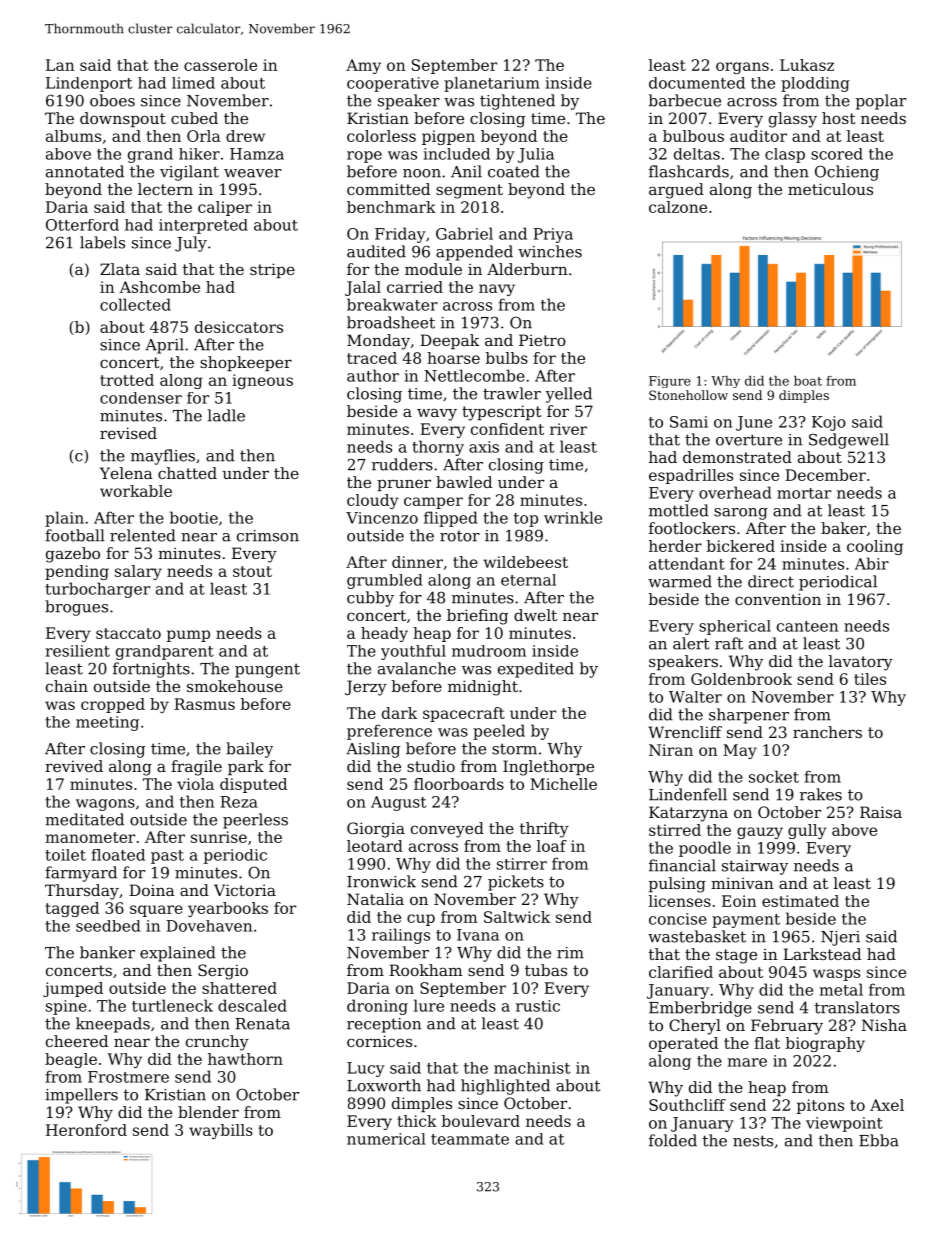  I want to click on waybills, so click(221, 1131).
